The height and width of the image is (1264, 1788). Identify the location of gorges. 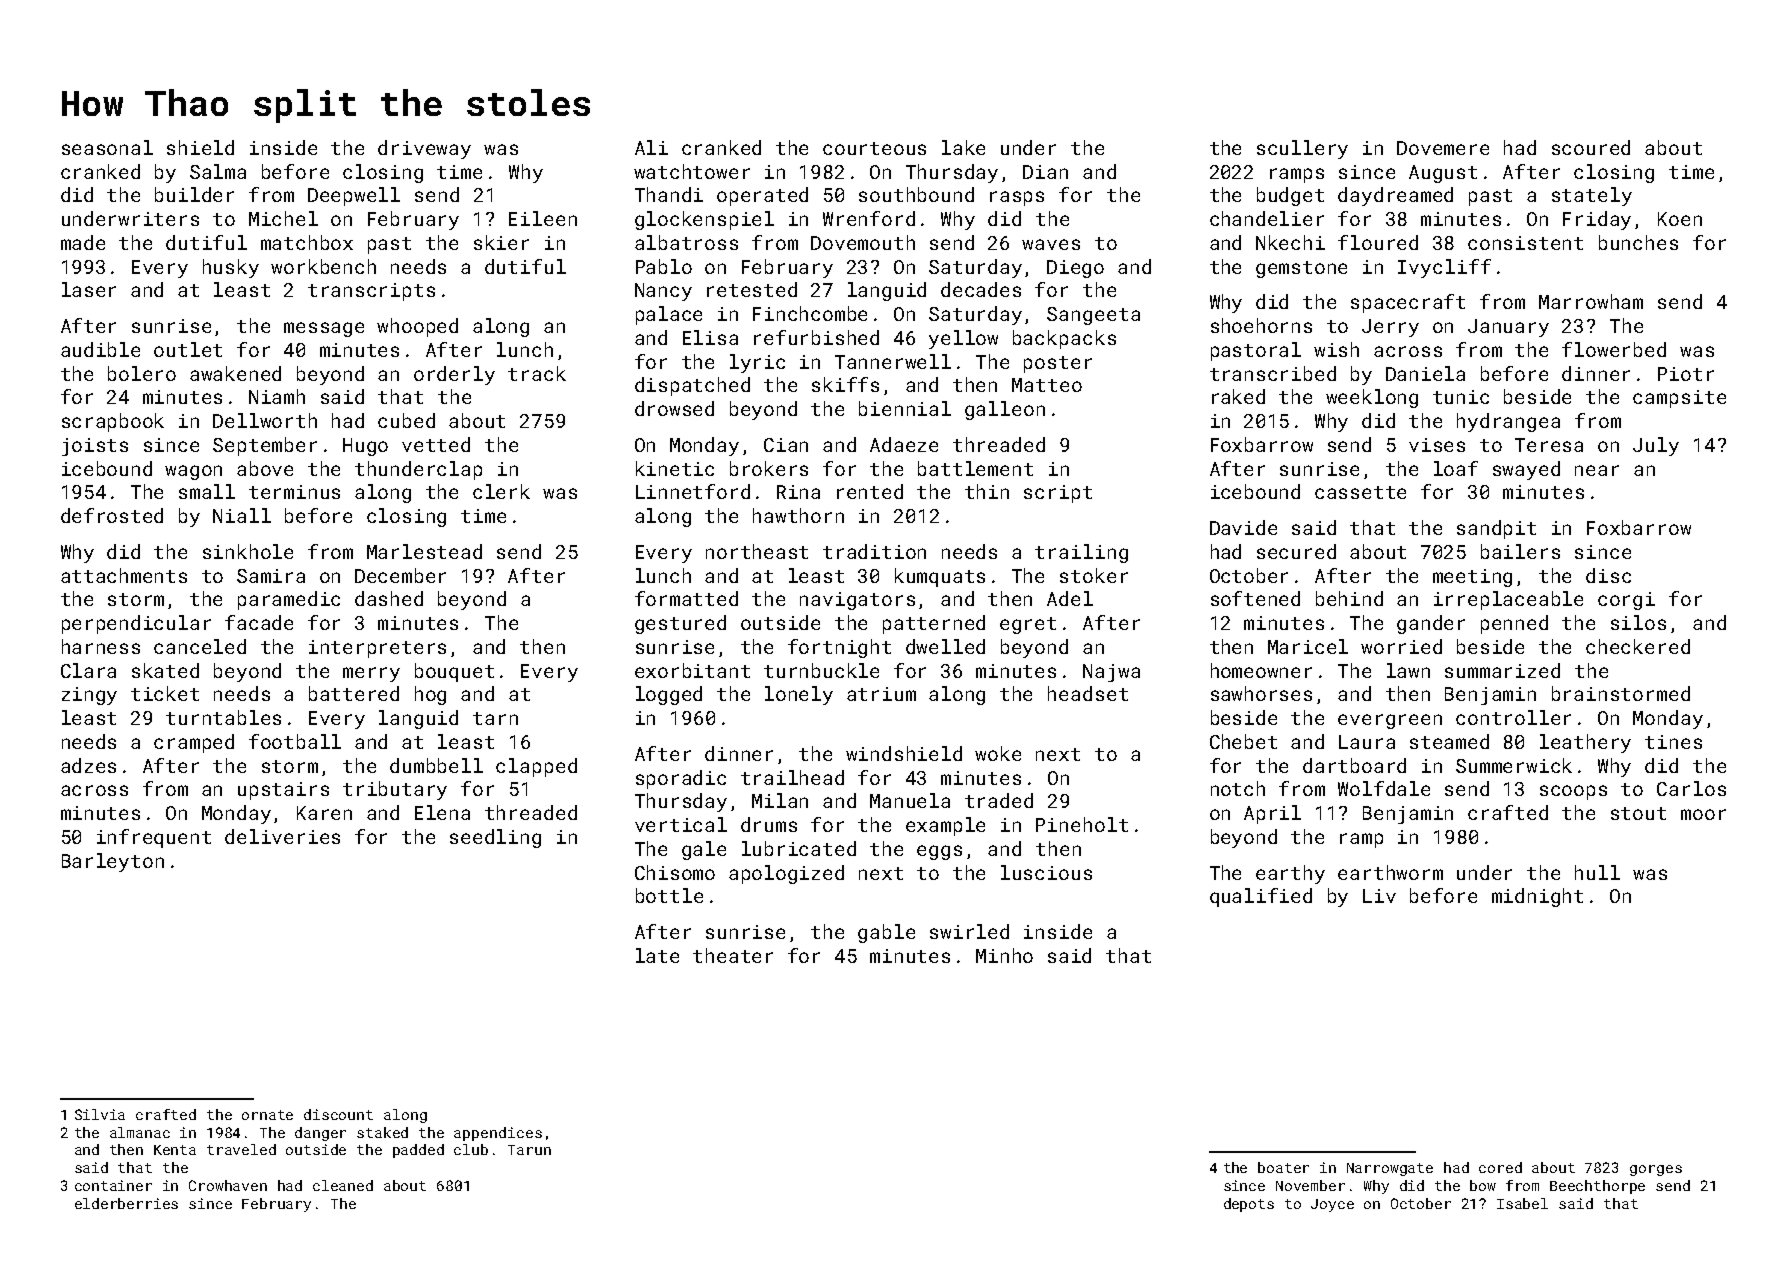
(1656, 1170).
